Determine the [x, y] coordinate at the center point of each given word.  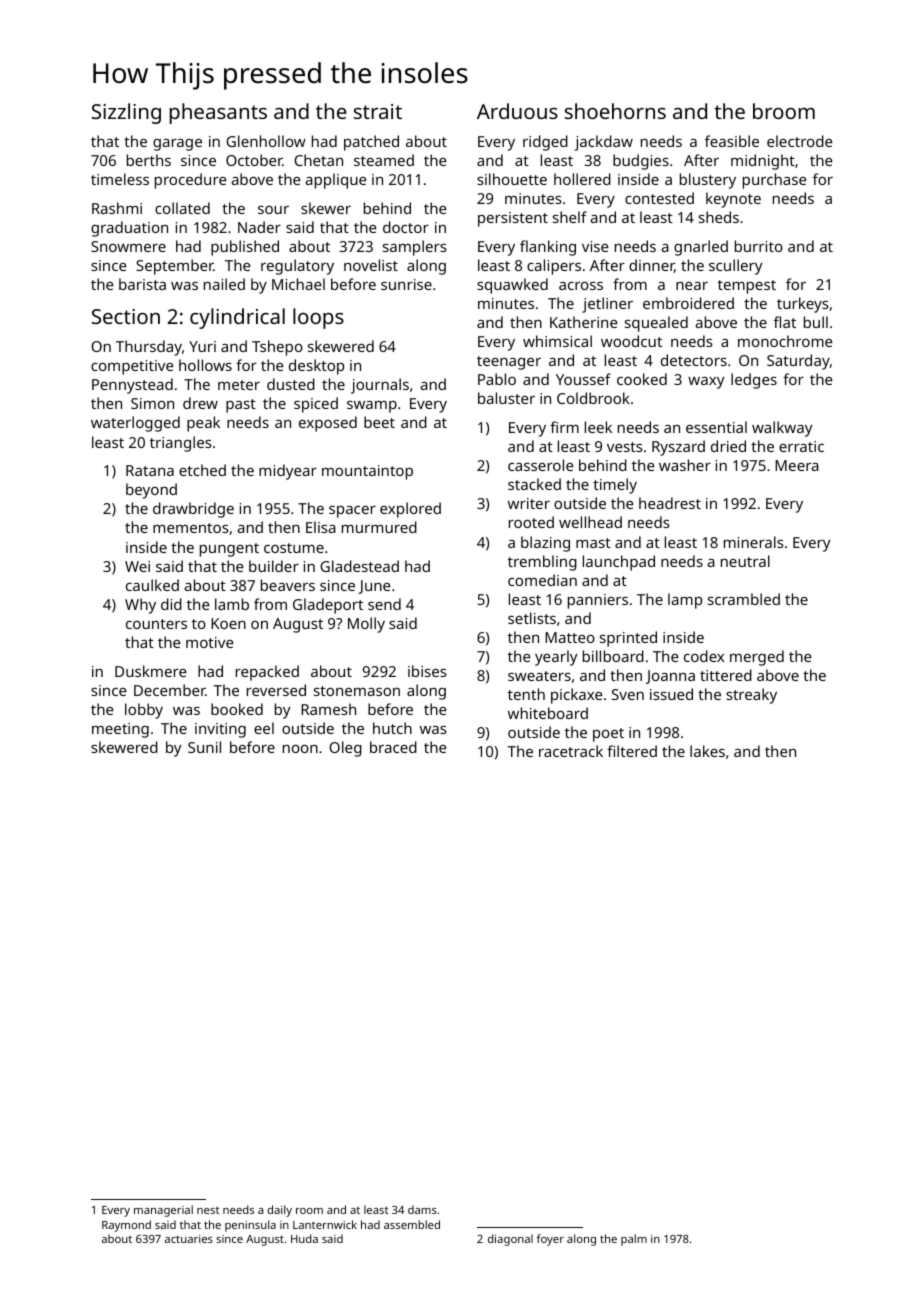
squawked [512, 286]
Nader [259, 227]
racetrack [571, 751]
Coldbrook [593, 398]
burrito [759, 246]
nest [208, 1210]
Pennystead [132, 386]
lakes [707, 751]
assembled [412, 1224]
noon [300, 749]
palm [634, 1240]
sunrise [406, 284]
